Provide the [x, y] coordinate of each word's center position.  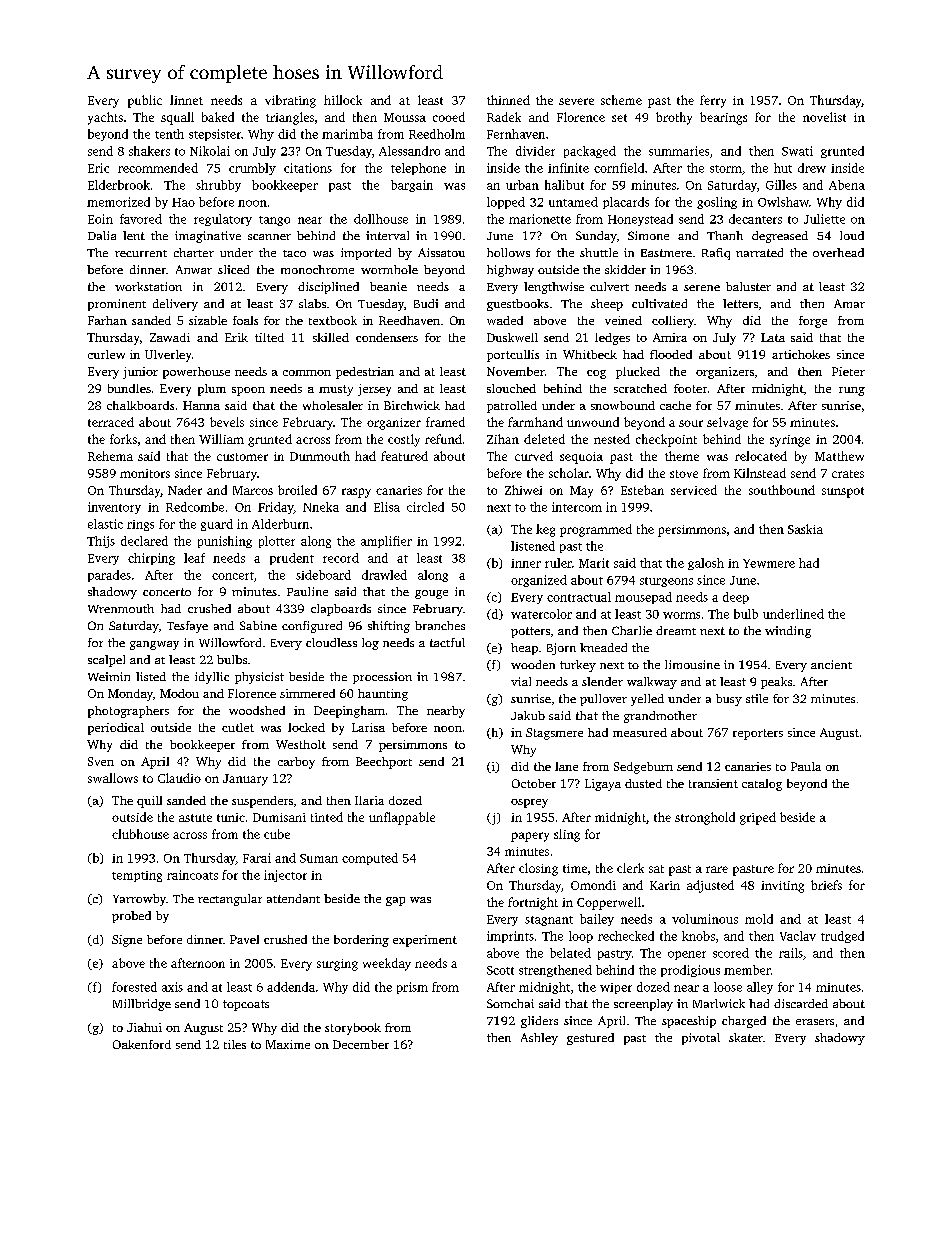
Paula [806, 766]
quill [149, 802]
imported [366, 254]
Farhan [107, 320]
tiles [235, 1044]
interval [387, 235]
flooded [671, 354]
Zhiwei [523, 490]
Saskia [805, 529]
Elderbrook [119, 185]
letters [740, 303]
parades [109, 576]
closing [538, 869]
